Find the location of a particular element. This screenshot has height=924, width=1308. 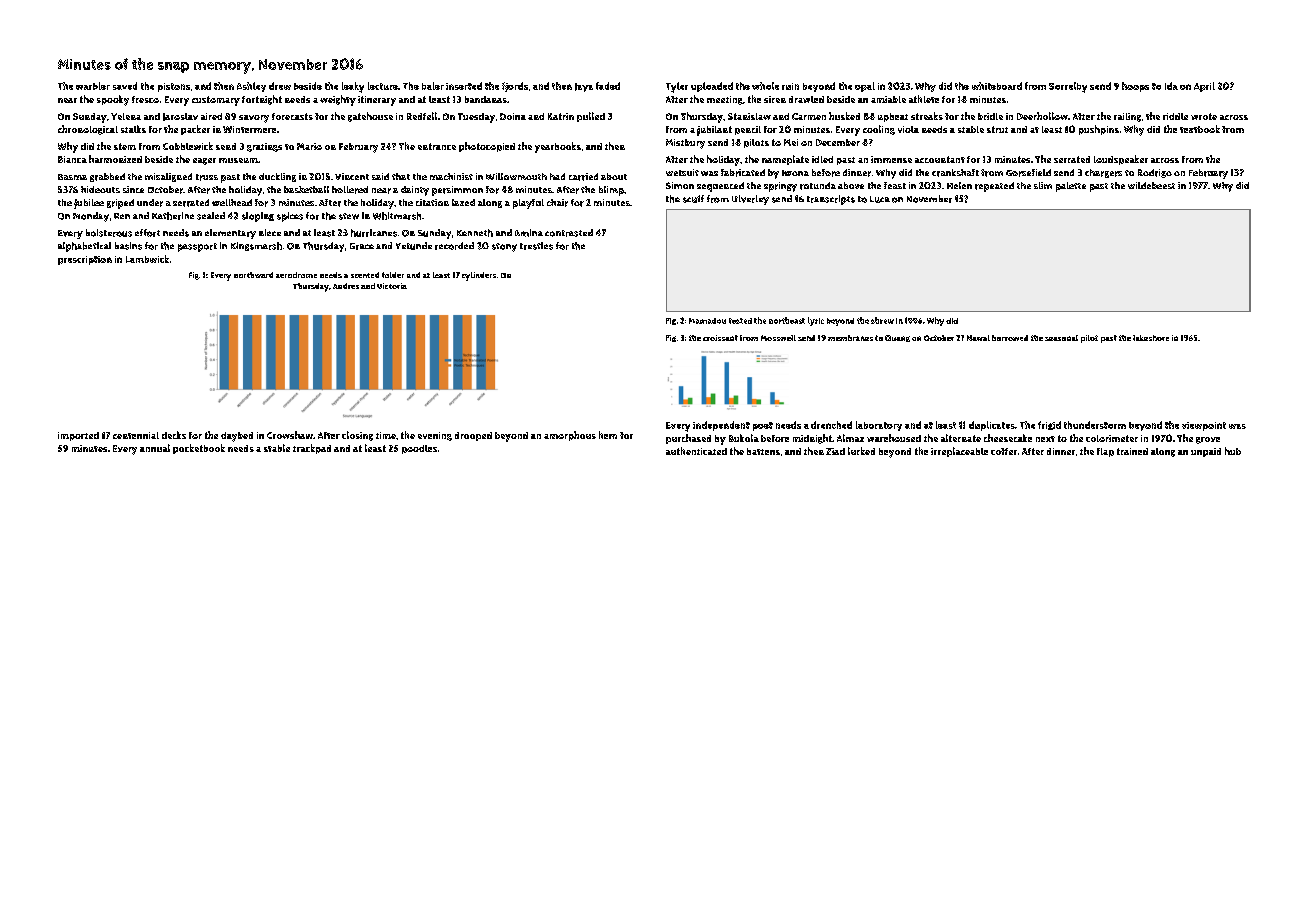

aerodrome is located at coordinates (296, 275).
